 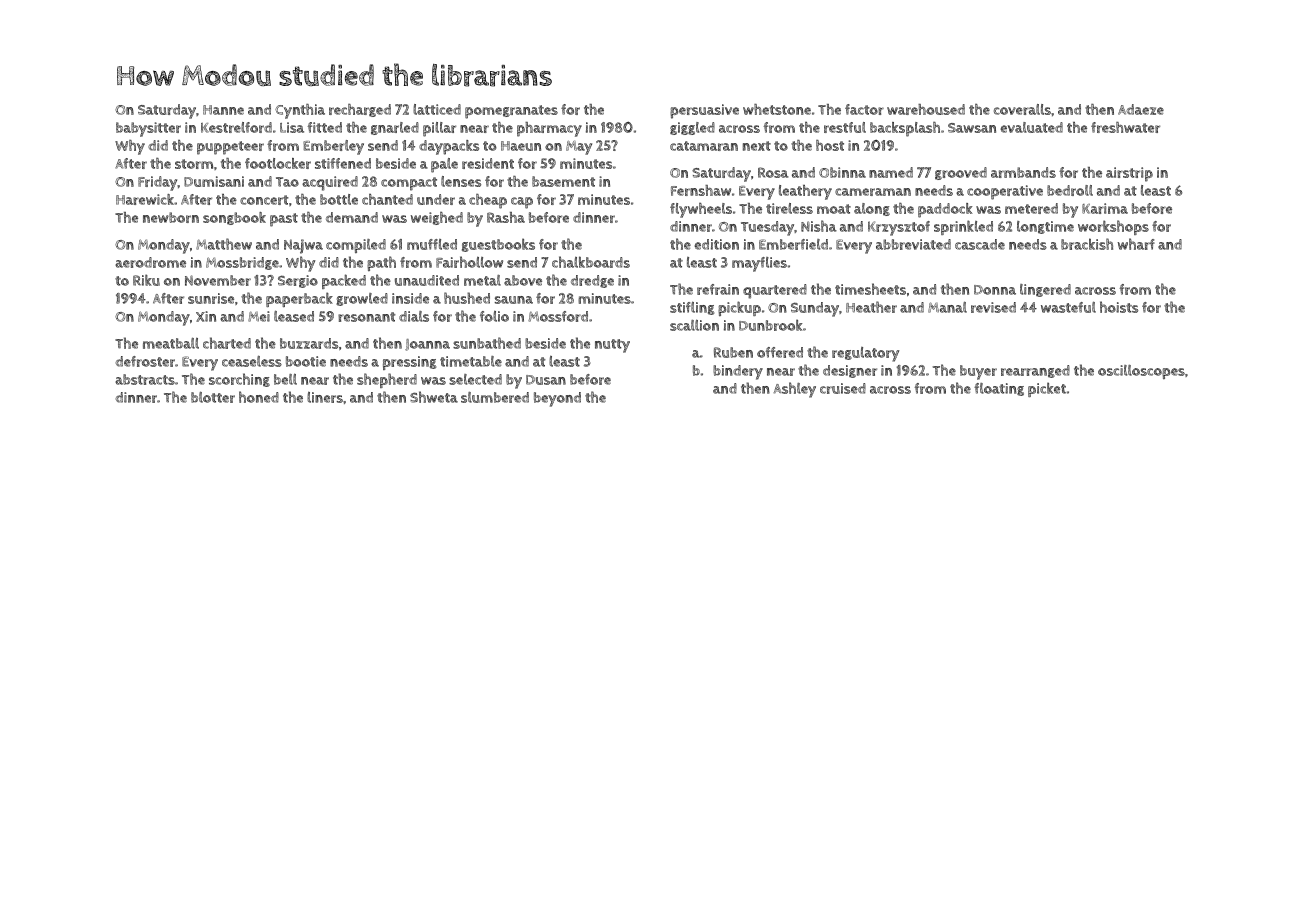 I want to click on wharf, so click(x=1136, y=244).
